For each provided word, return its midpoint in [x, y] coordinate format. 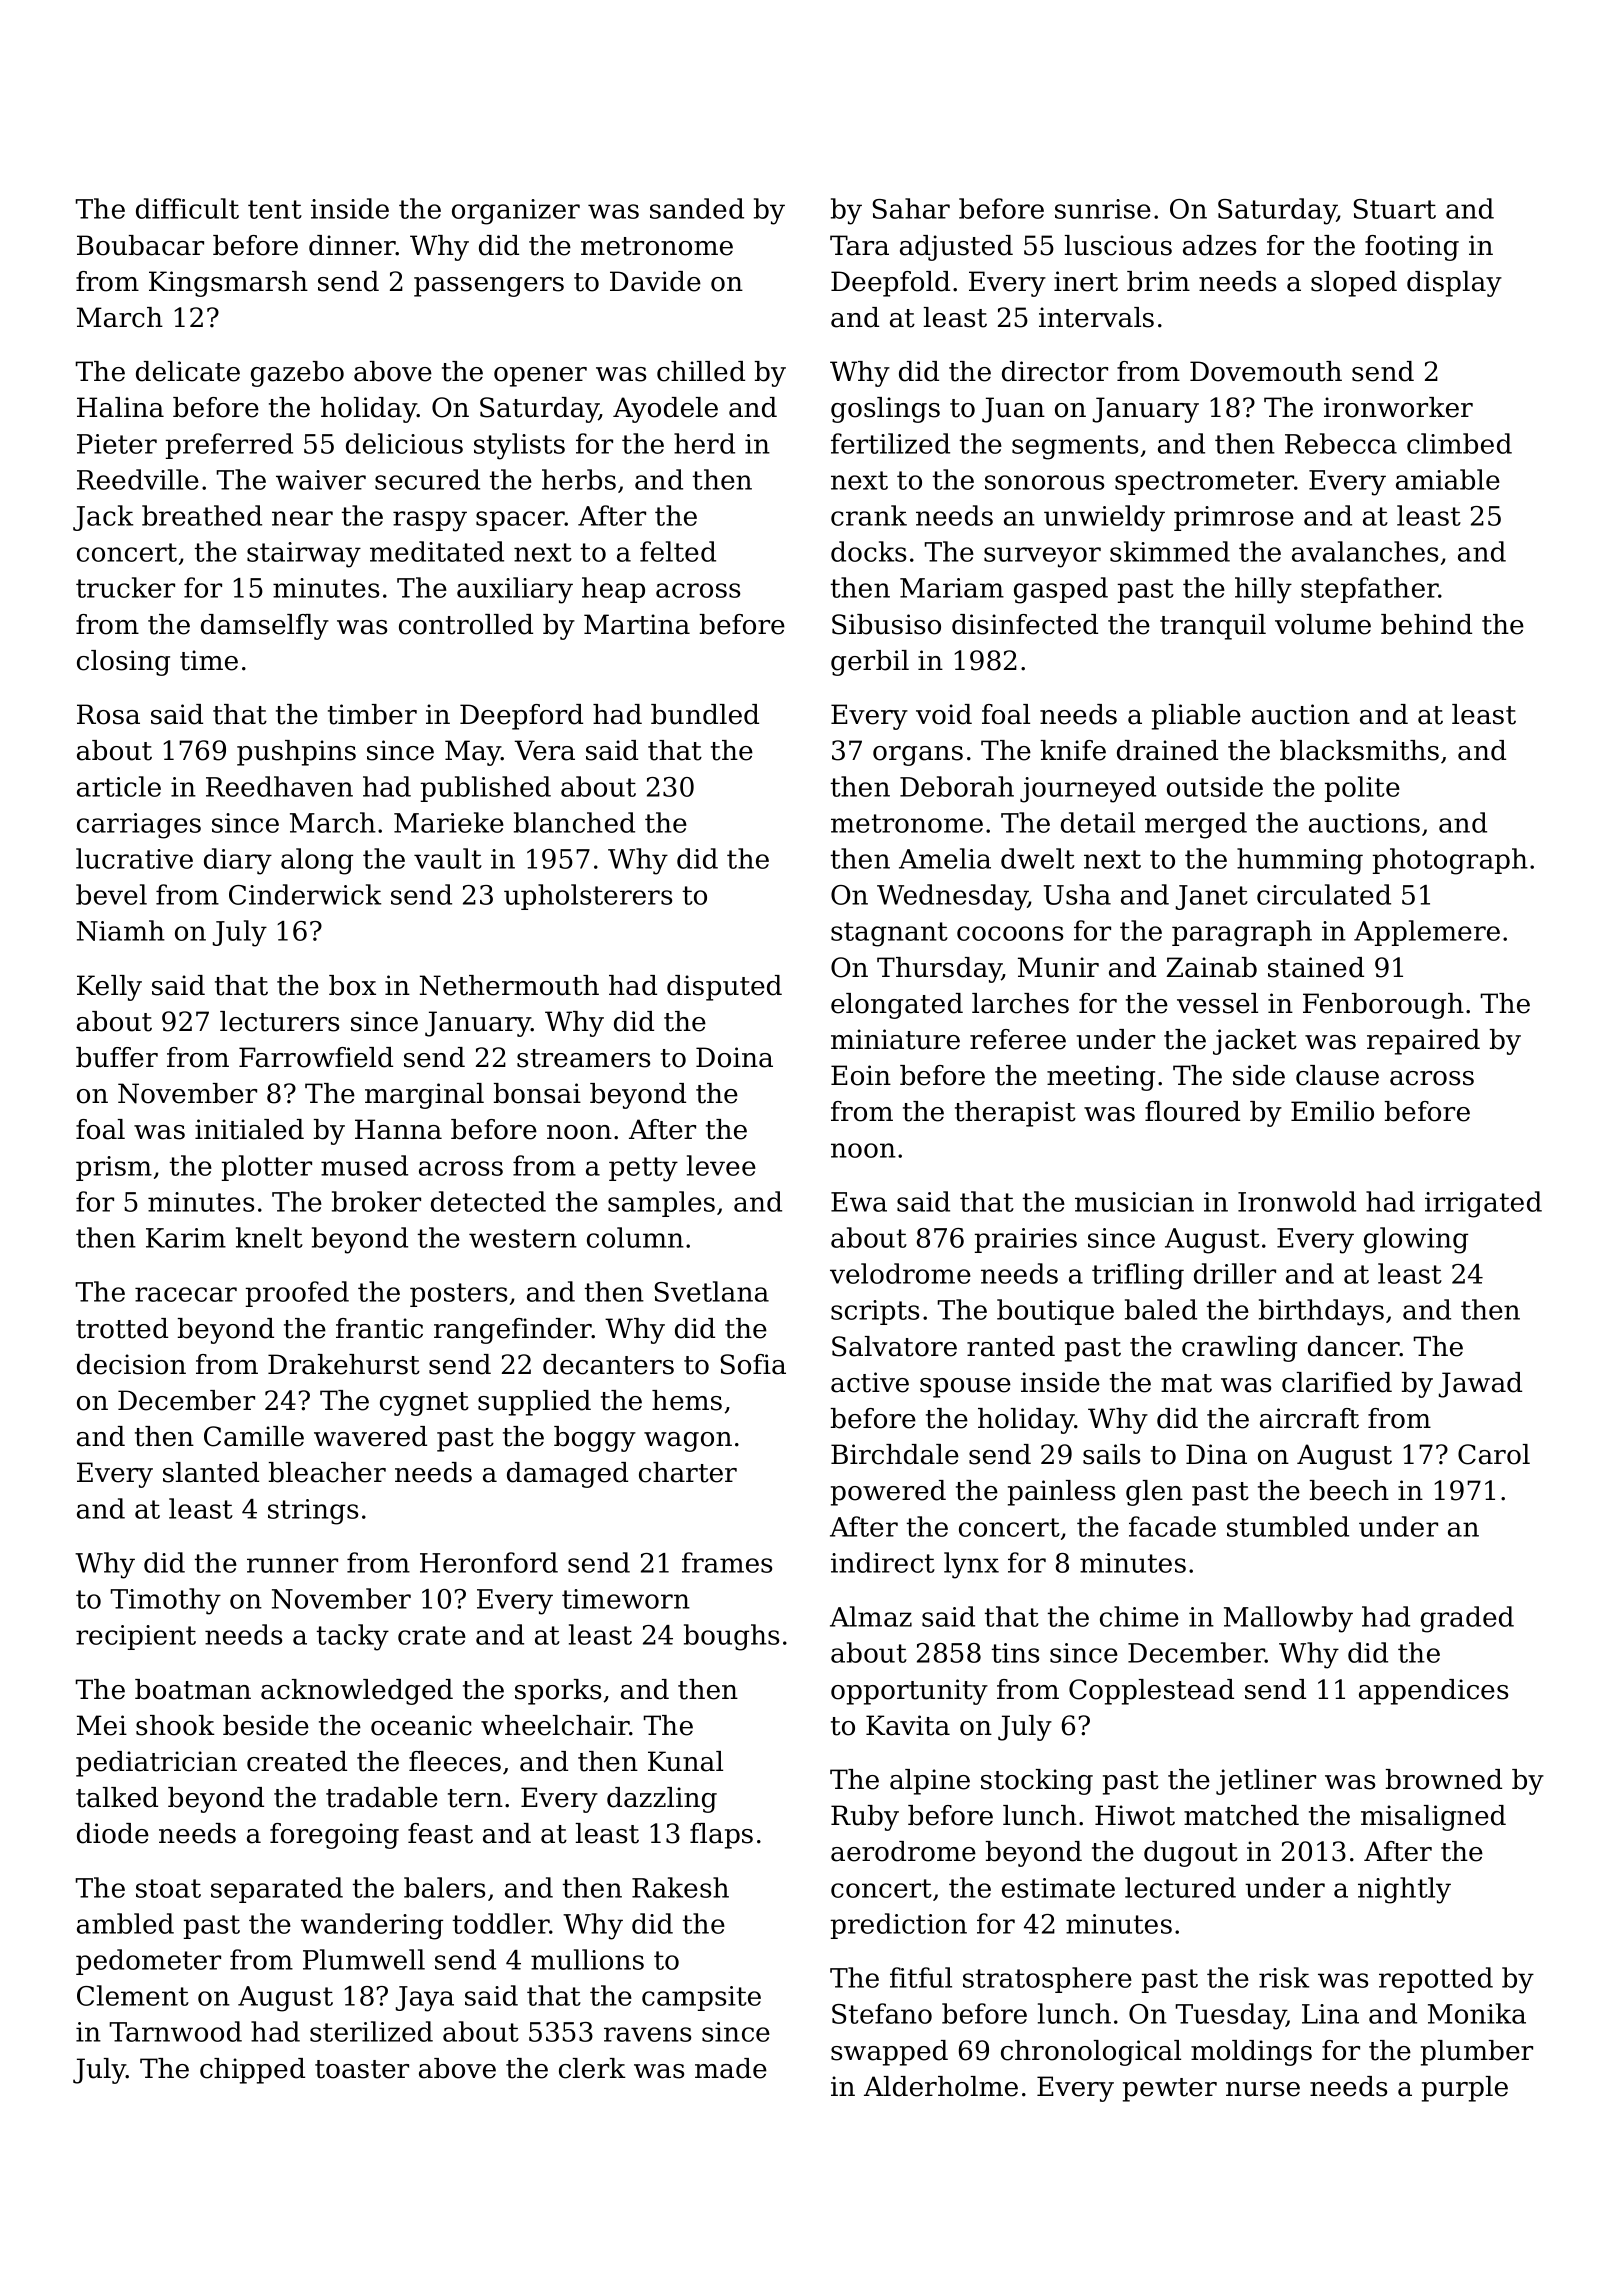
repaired [1423, 1042]
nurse [1263, 2089]
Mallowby [1288, 1619]
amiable [1448, 479]
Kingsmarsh [228, 284]
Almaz [871, 1616]
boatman [193, 1689]
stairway [304, 555]
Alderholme [941, 2086]
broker [376, 1201]
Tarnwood [176, 2031]
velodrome [900, 1273]
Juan [1013, 410]
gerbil [870, 663]
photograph [1450, 861]
